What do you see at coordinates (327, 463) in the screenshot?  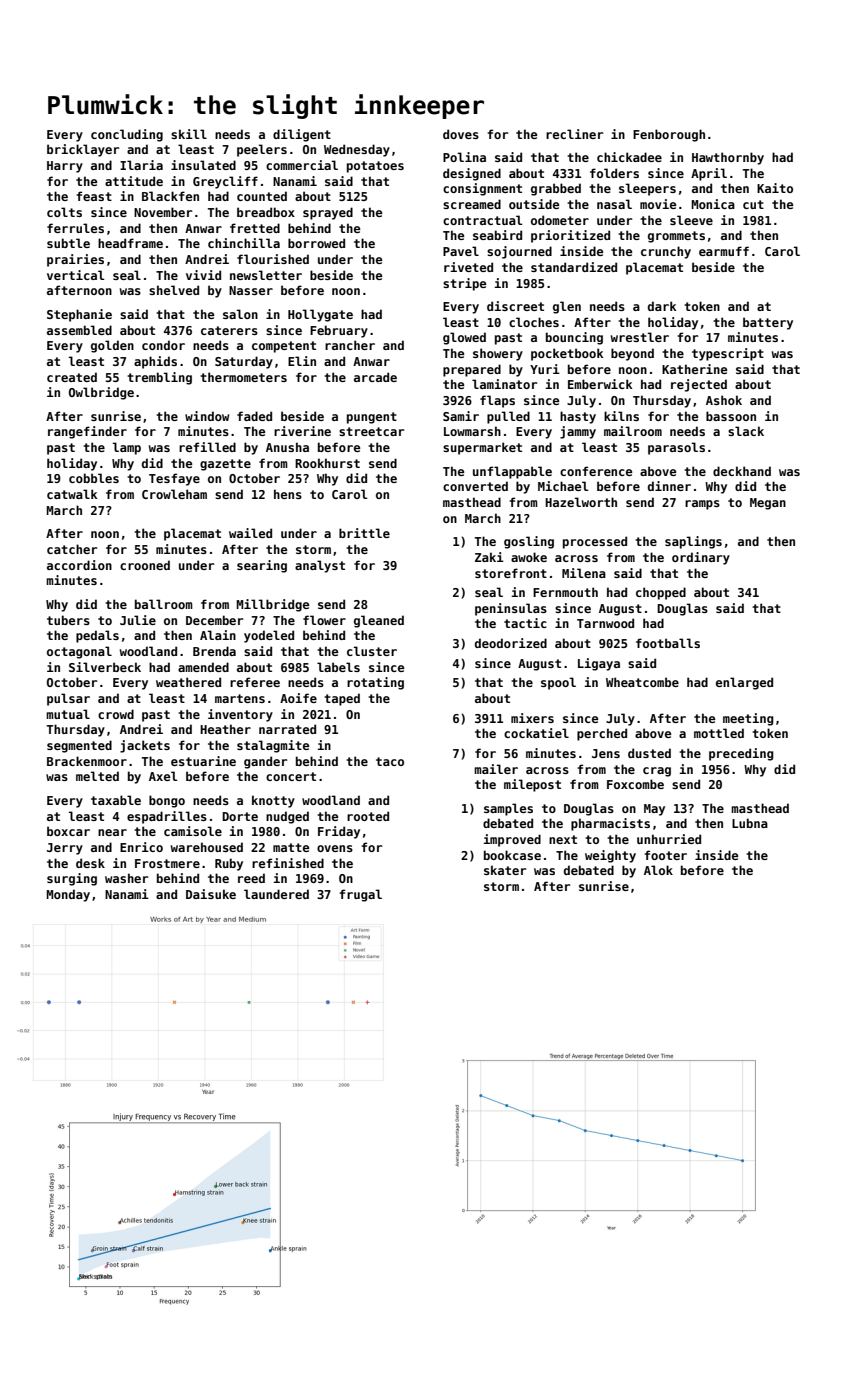 I see `Rookhurst` at bounding box center [327, 463].
